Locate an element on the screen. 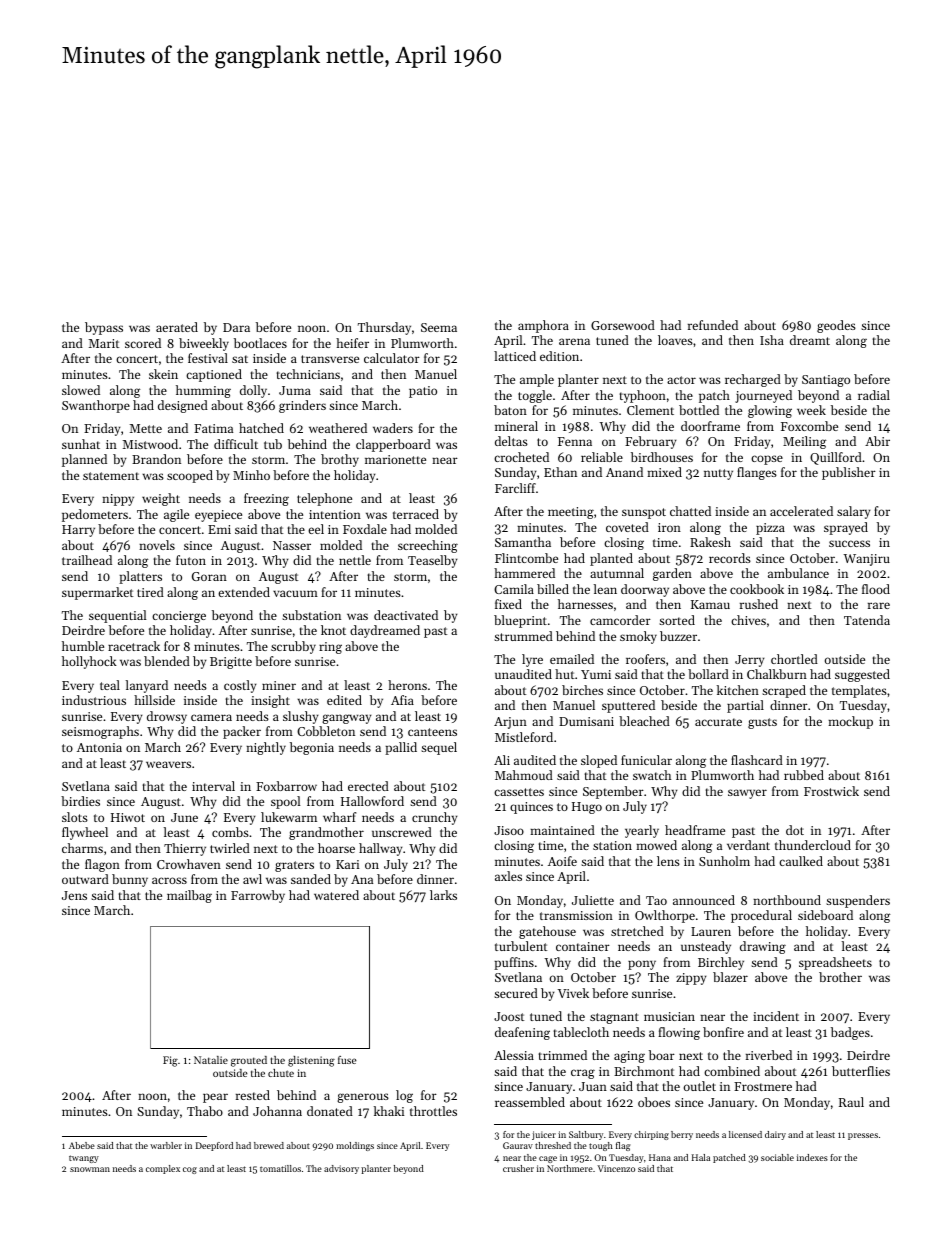  Dara is located at coordinates (236, 327).
